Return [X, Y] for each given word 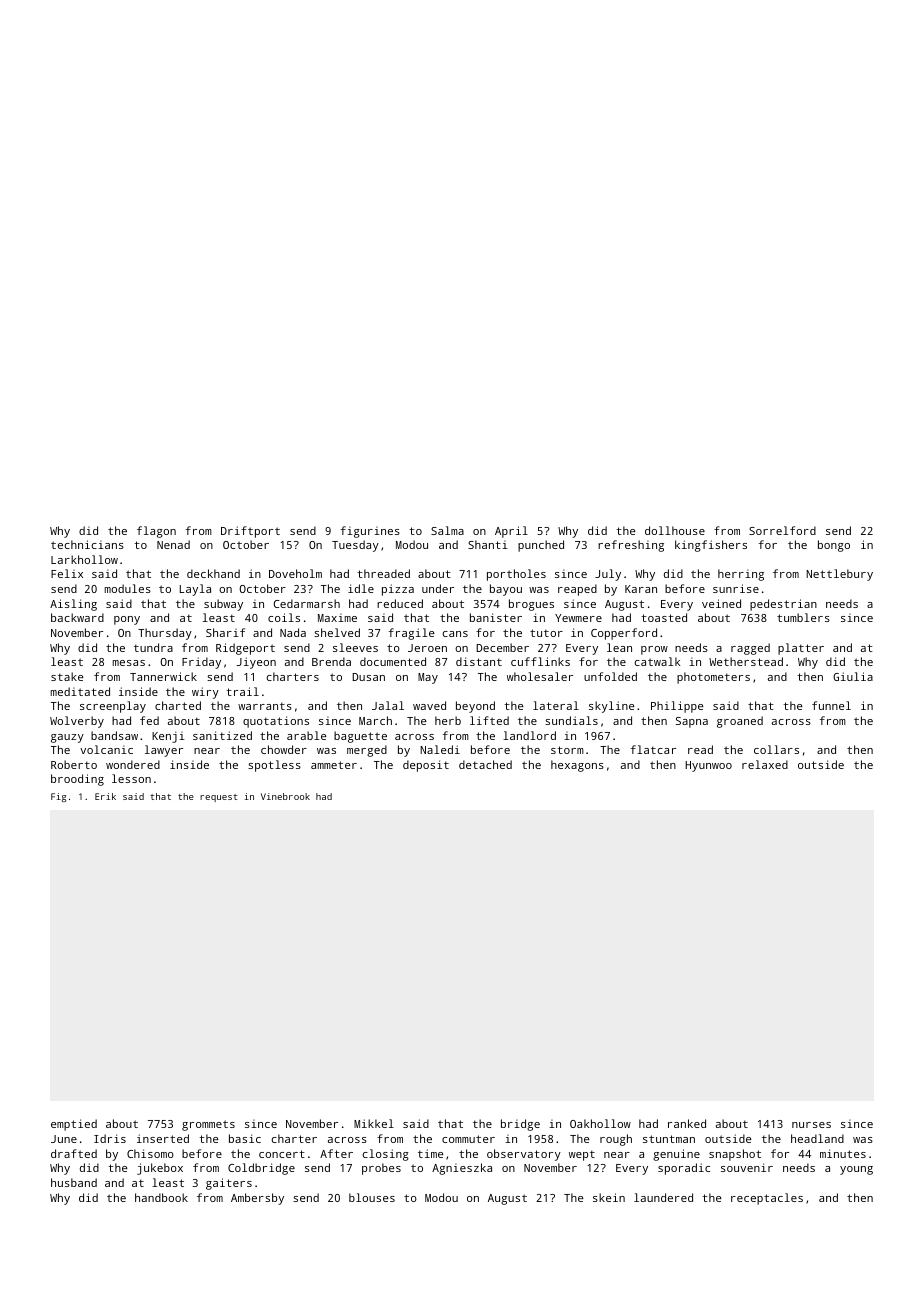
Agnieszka [462, 1169]
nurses [811, 1125]
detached [485, 764]
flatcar [653, 749]
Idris [110, 1138]
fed [149, 720]
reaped [577, 590]
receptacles [767, 1199]
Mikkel [374, 1123]
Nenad [173, 544]
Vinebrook [285, 796]
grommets [208, 1125]
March [375, 720]
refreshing [631, 546]
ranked [687, 1123]
